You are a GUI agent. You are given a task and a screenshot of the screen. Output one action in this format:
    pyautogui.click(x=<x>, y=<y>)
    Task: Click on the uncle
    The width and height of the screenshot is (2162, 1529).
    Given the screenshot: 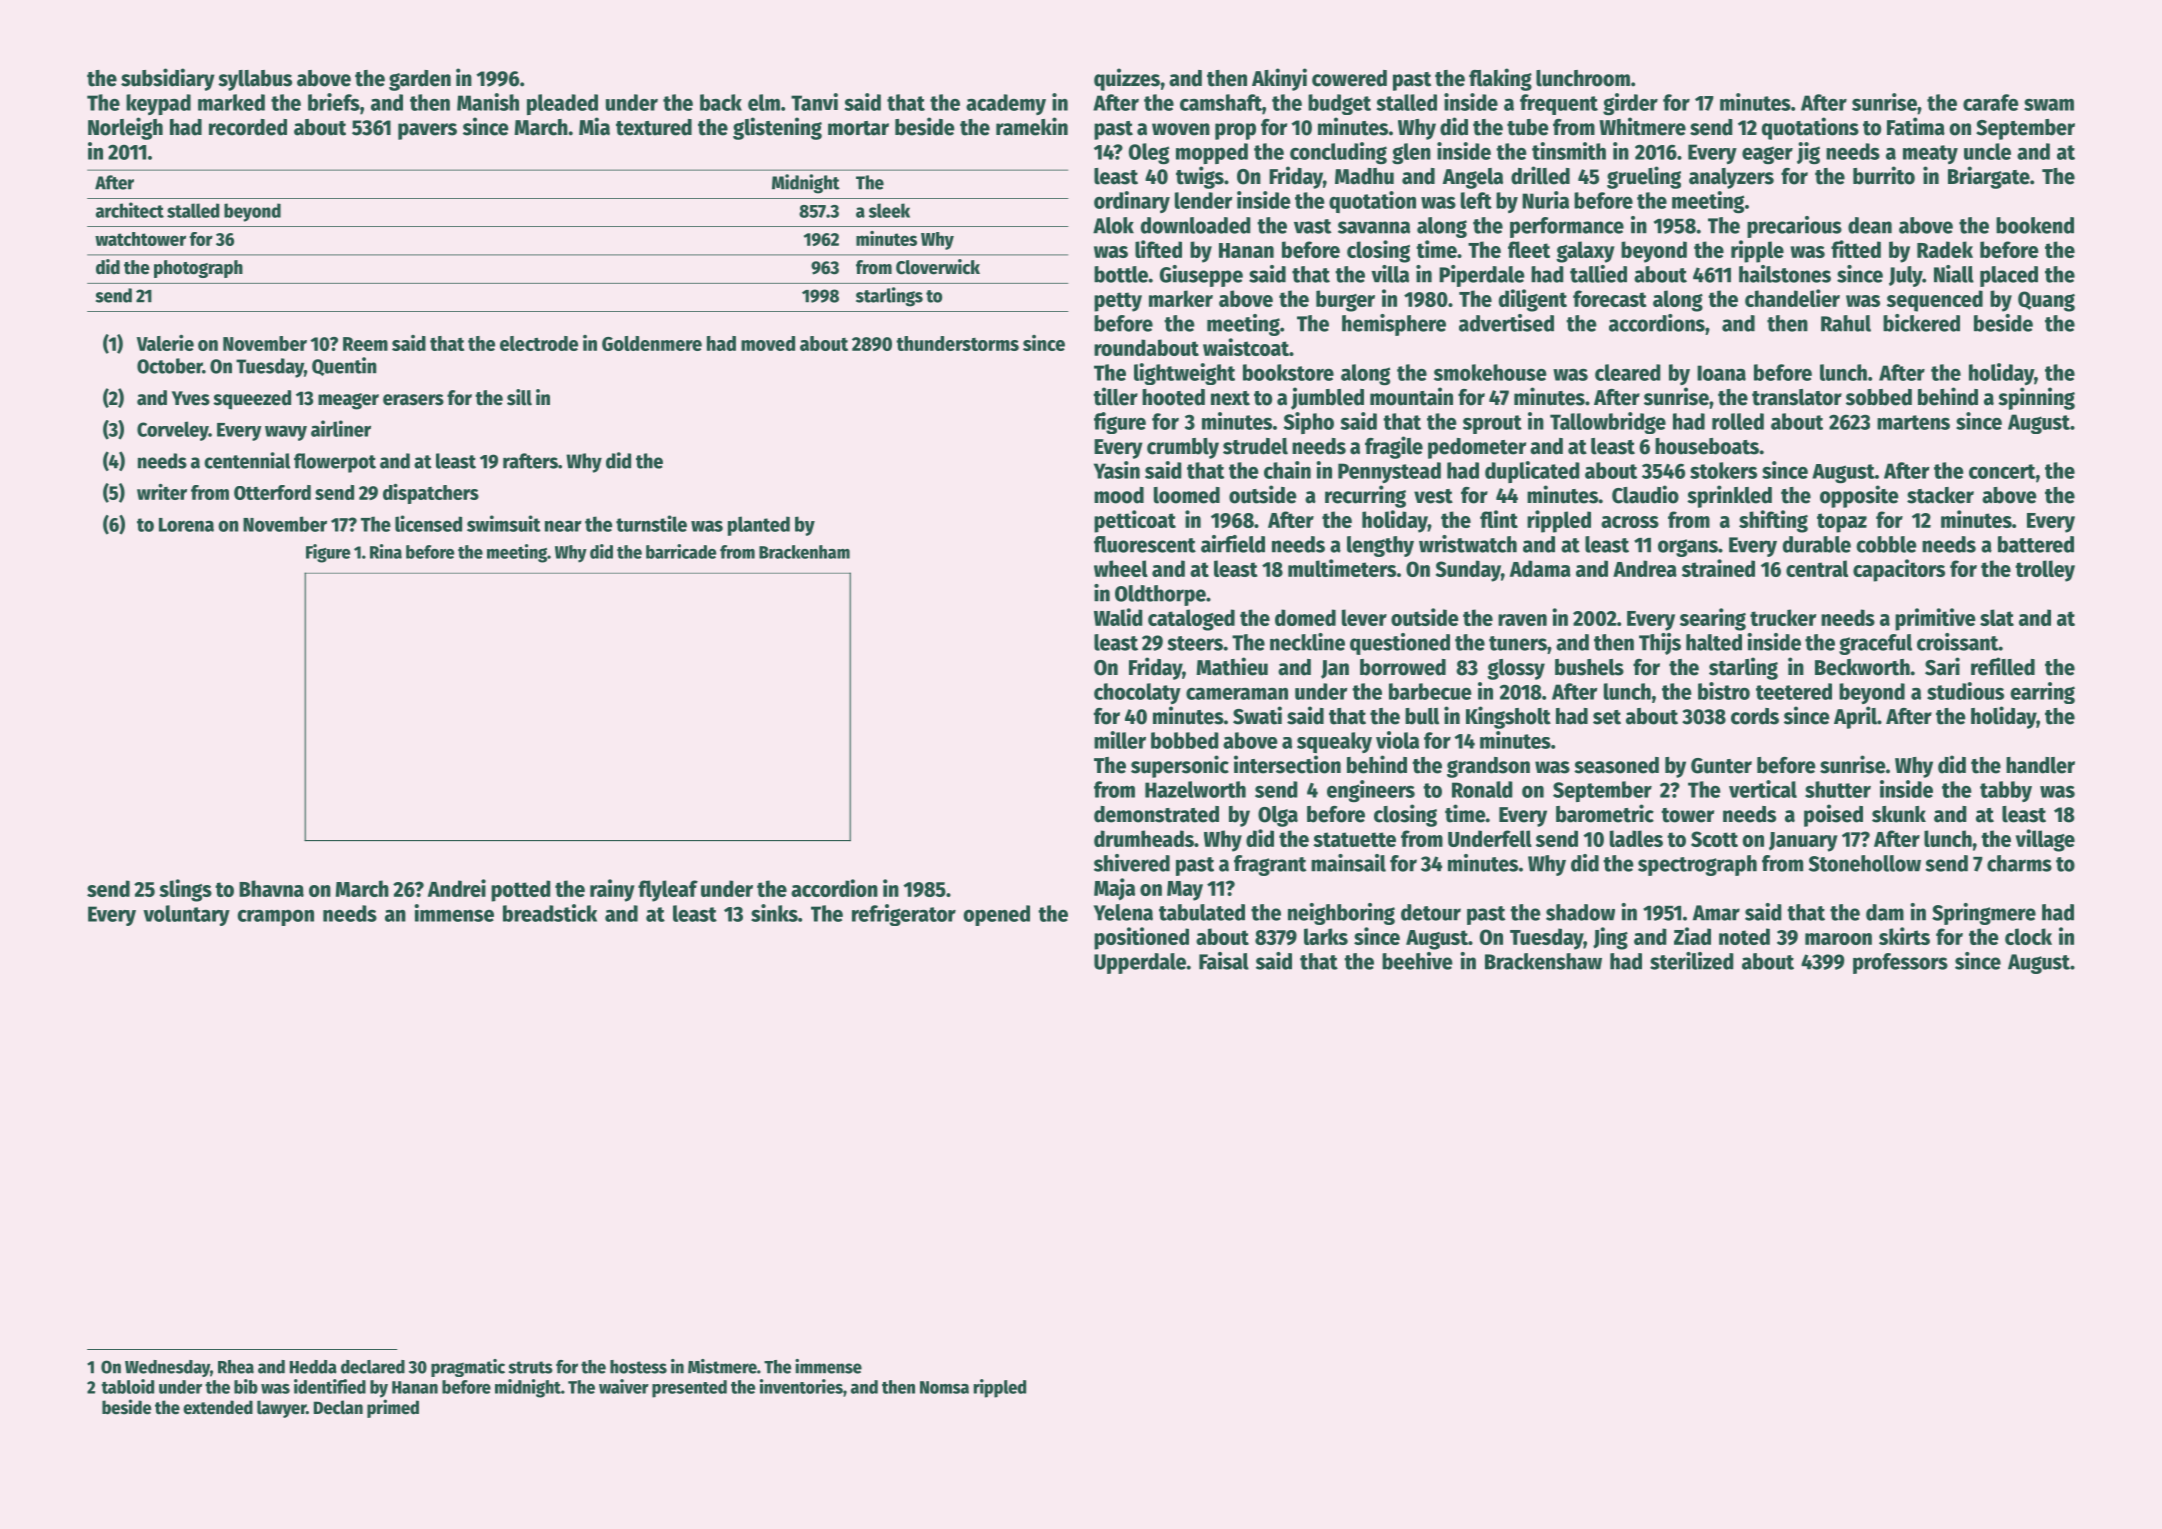 What is the action you would take?
    pyautogui.click(x=1987, y=151)
